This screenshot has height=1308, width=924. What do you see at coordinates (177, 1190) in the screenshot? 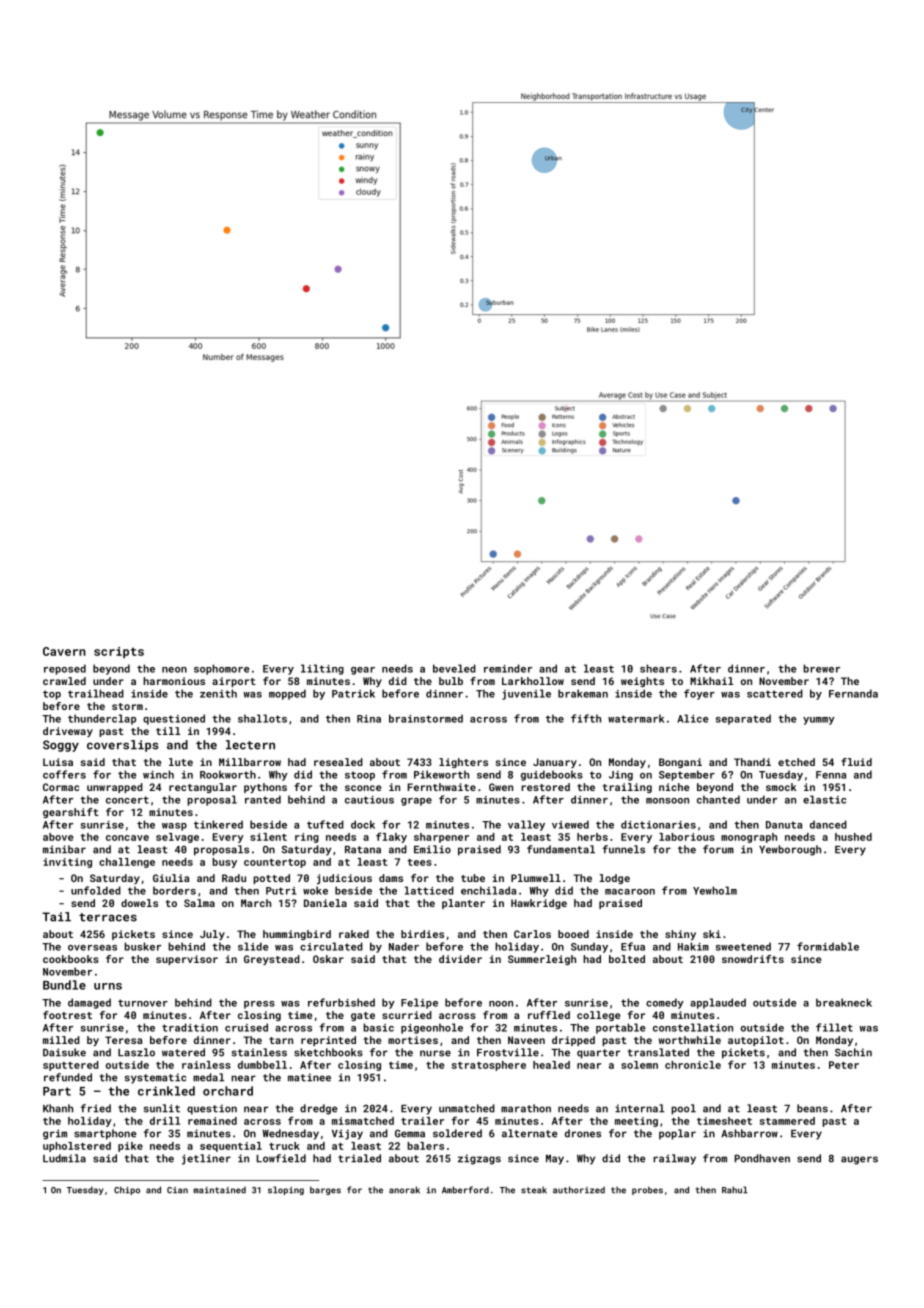
I see `Cian` at bounding box center [177, 1190].
